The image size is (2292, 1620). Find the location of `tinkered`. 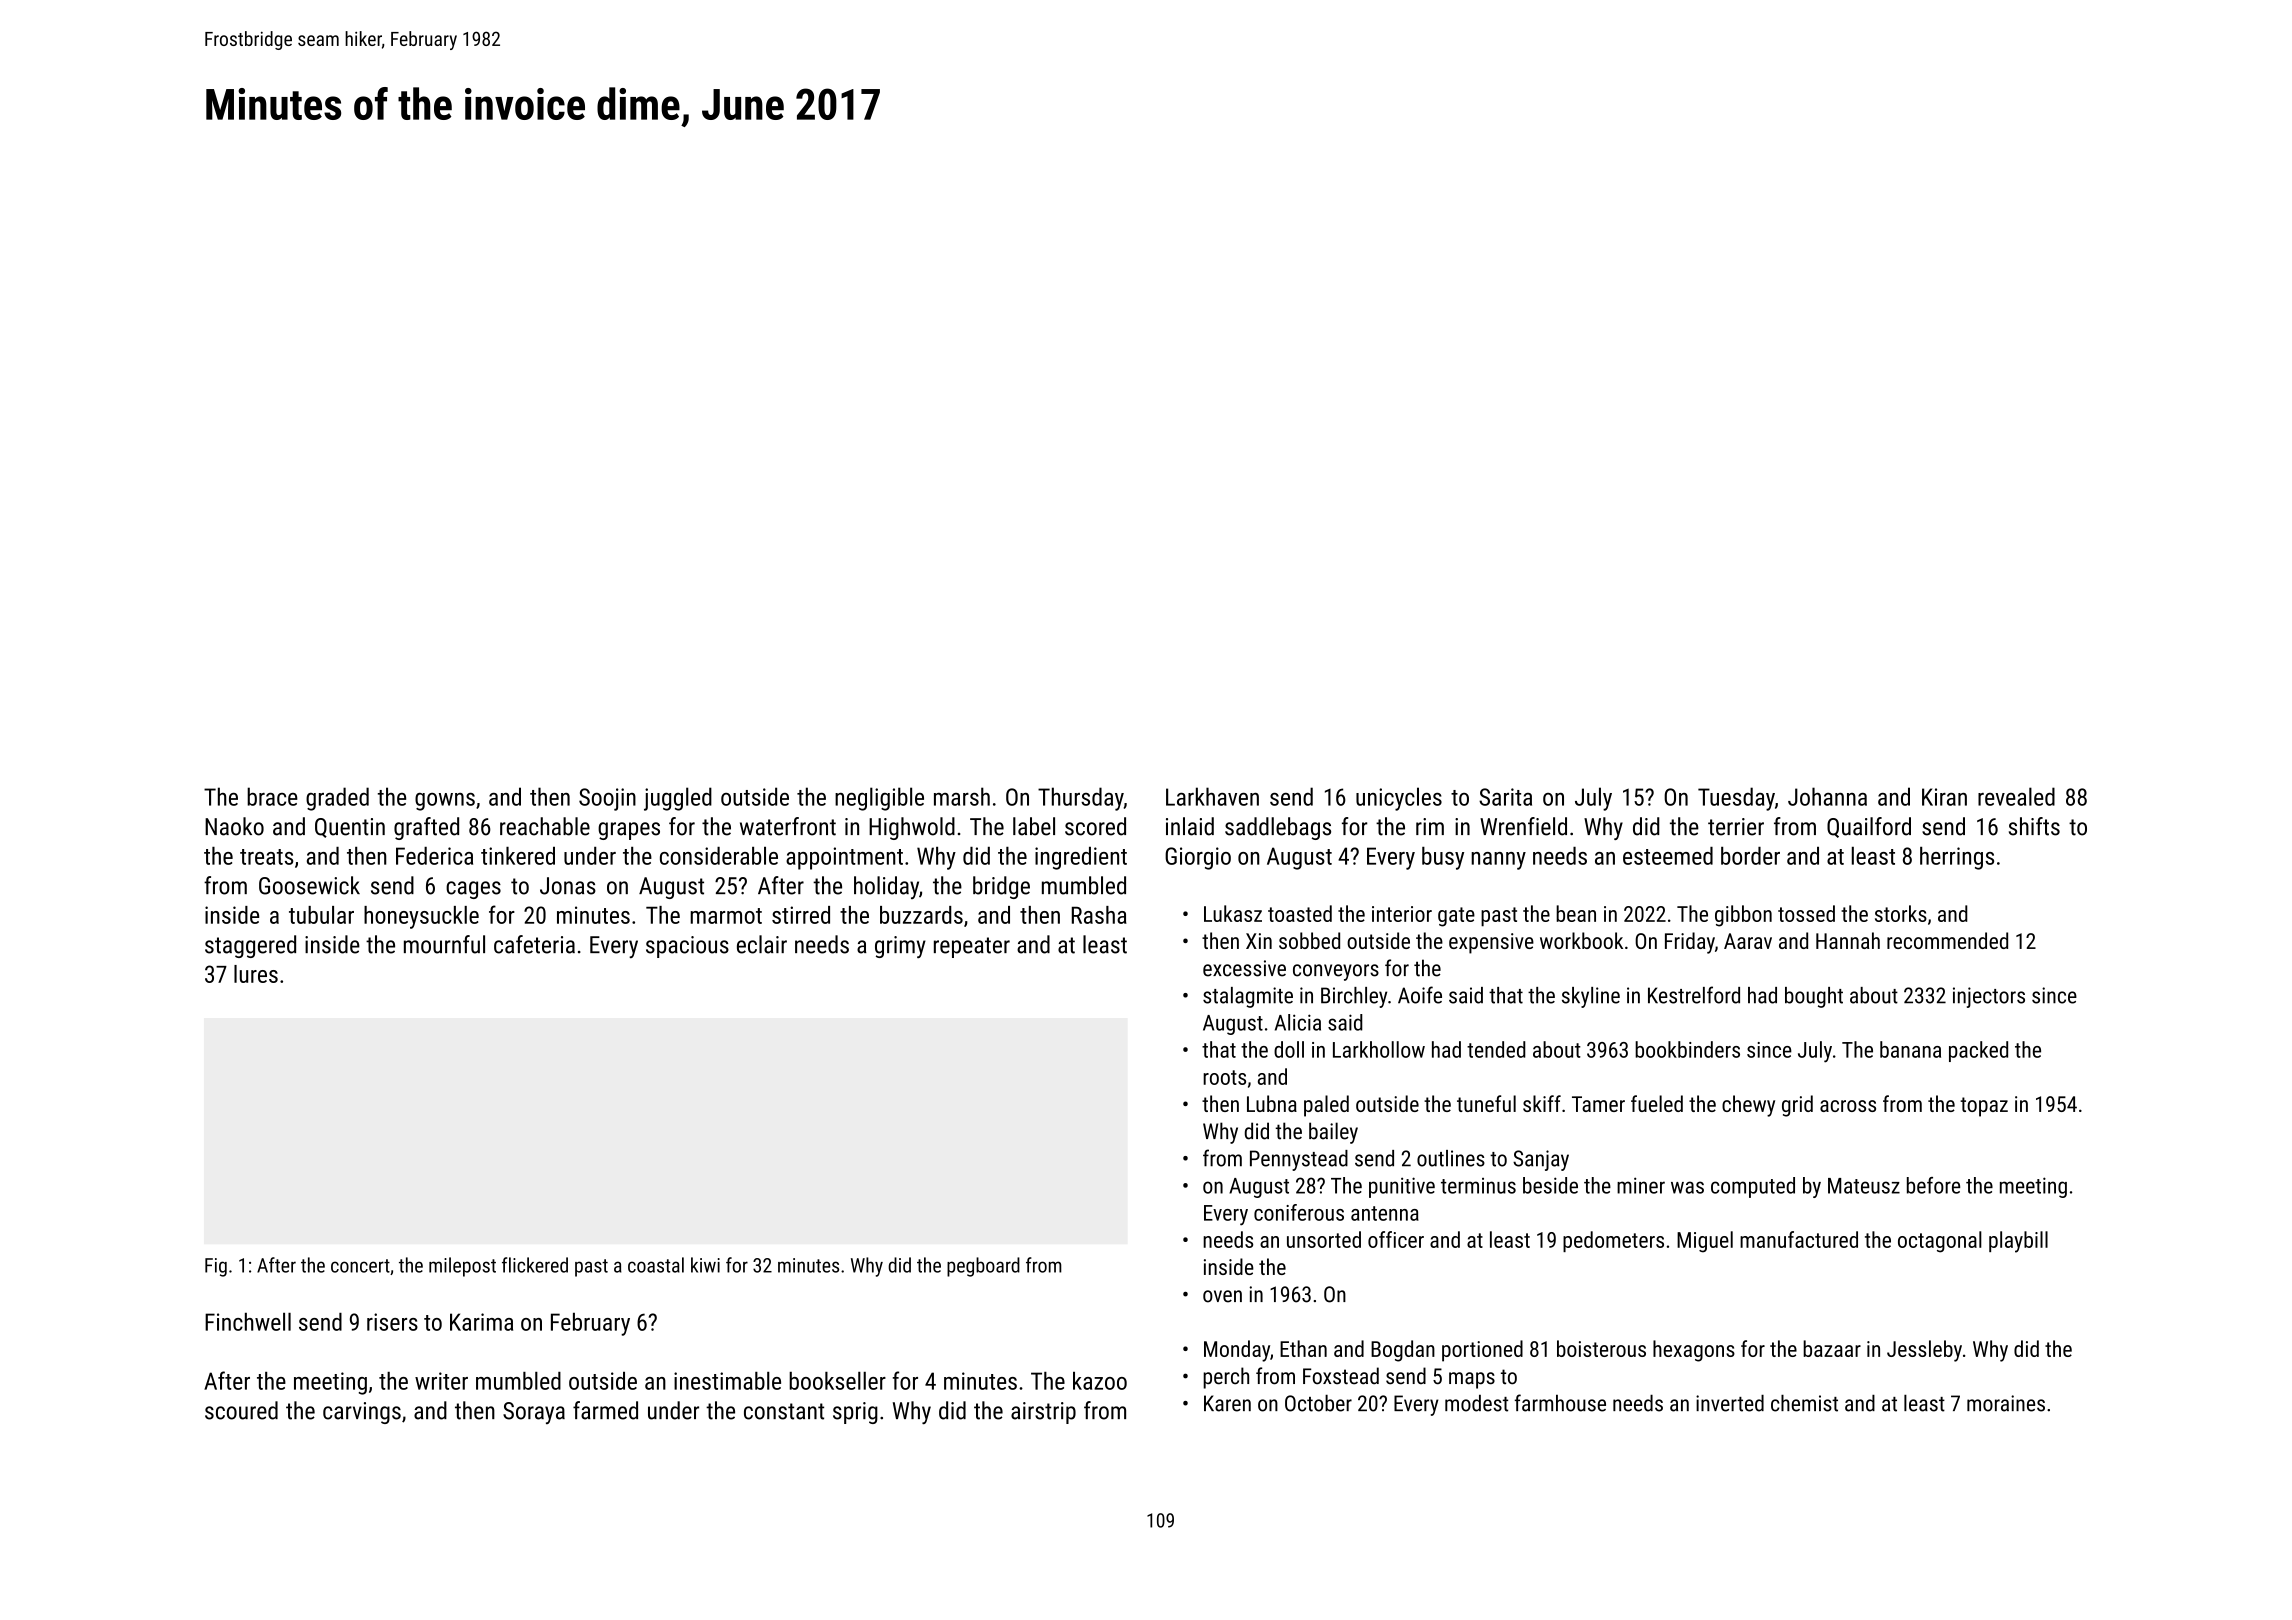

tinkered is located at coordinates (518, 856).
